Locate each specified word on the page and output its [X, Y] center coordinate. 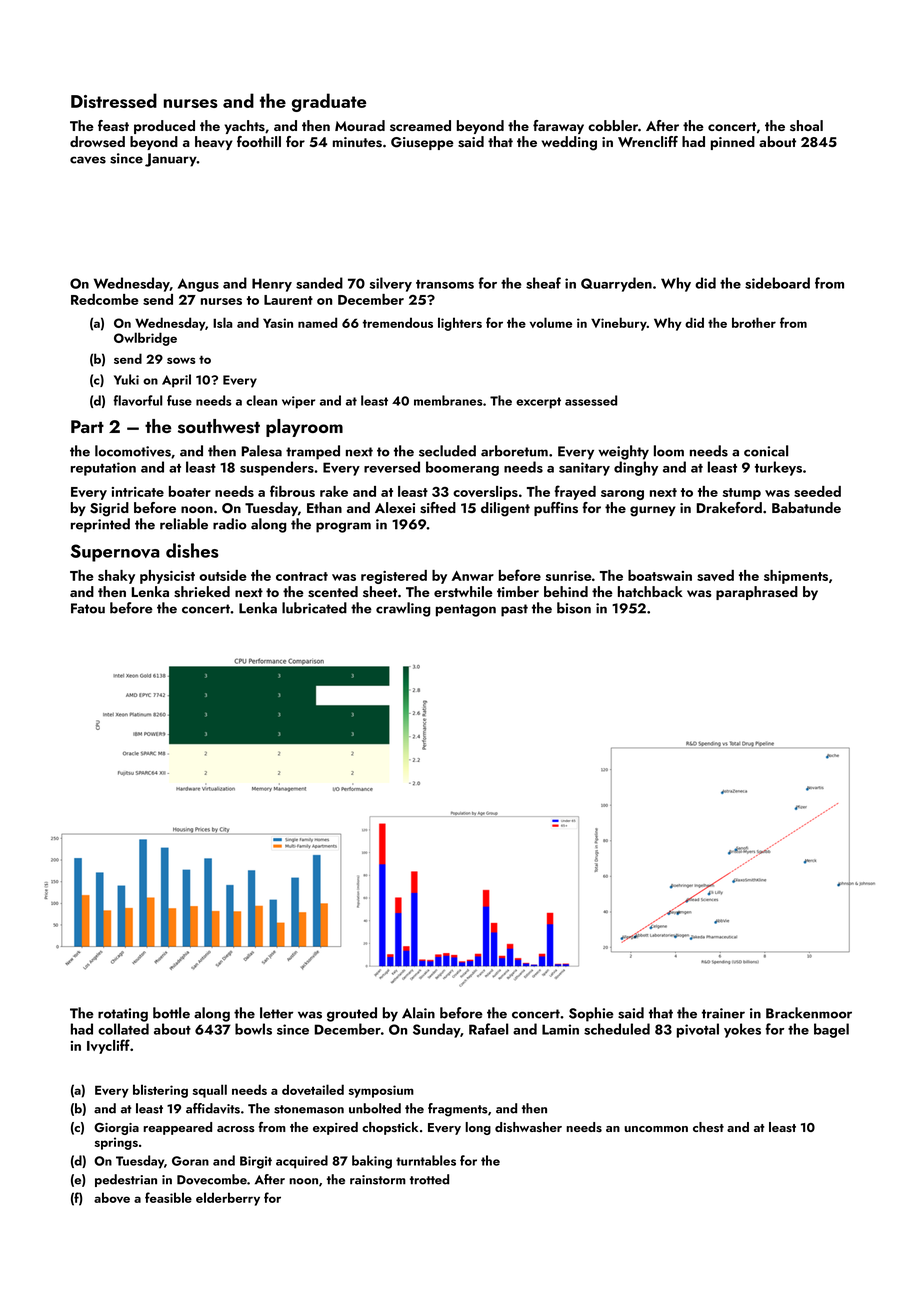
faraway [558, 127]
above [112, 1197]
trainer [723, 1013]
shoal [806, 126]
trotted [429, 1179]
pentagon [466, 610]
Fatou [88, 608]
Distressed [114, 100]
